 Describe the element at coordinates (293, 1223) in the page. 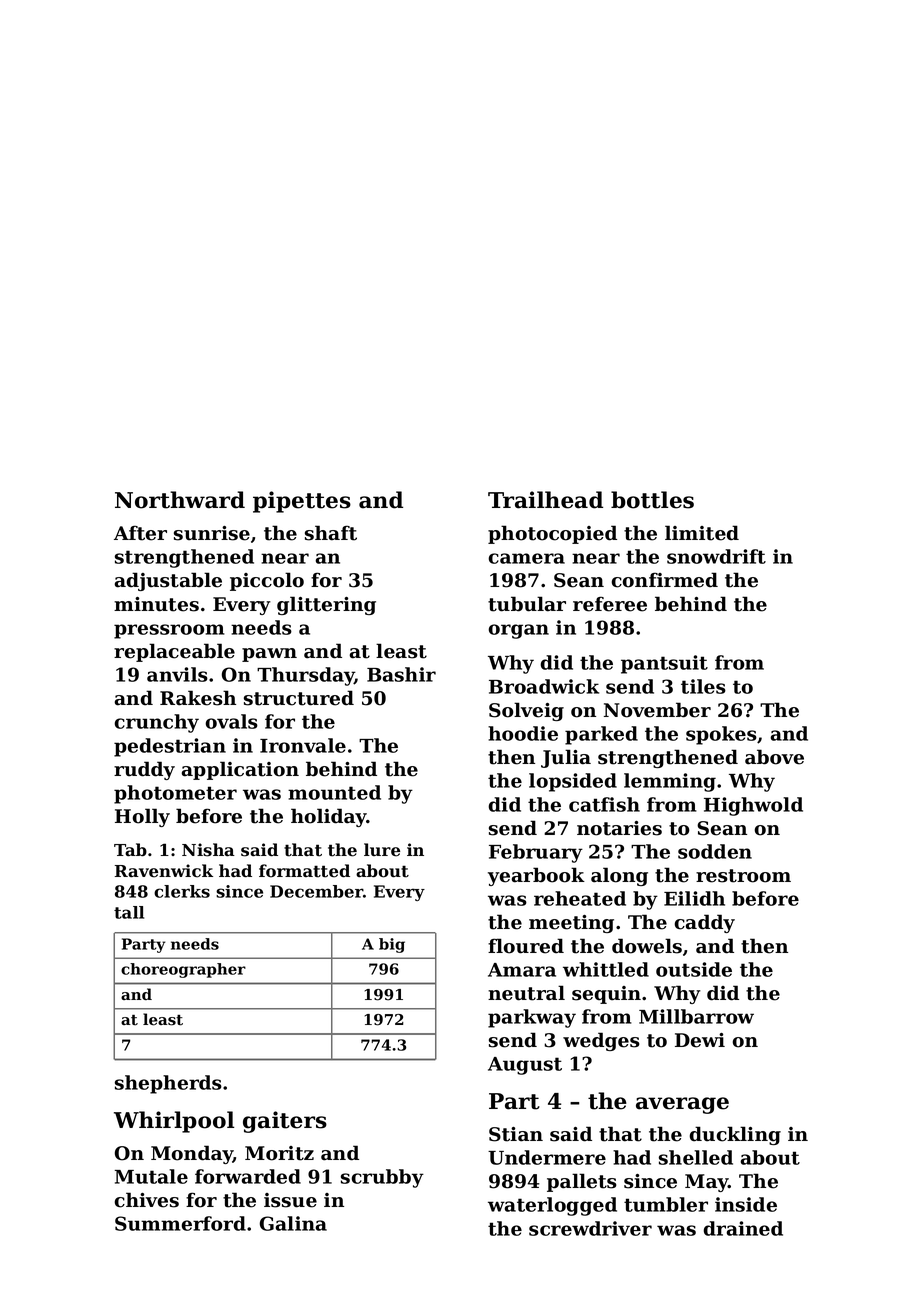

I see `Galina` at that location.
